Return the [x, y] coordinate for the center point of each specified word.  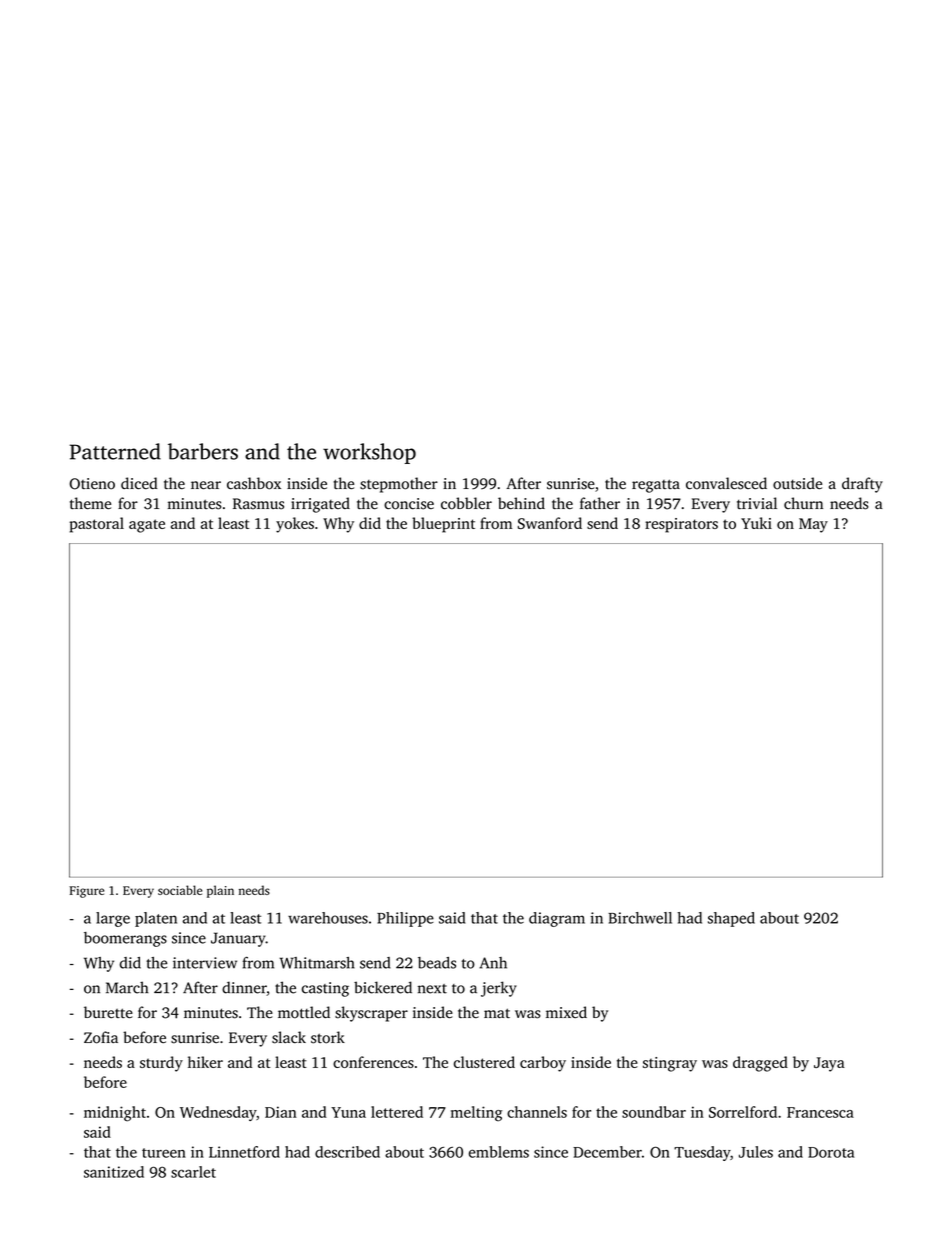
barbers [203, 451]
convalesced [726, 483]
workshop [369, 453]
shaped [731, 919]
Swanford [550, 523]
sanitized [114, 1172]
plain [220, 891]
